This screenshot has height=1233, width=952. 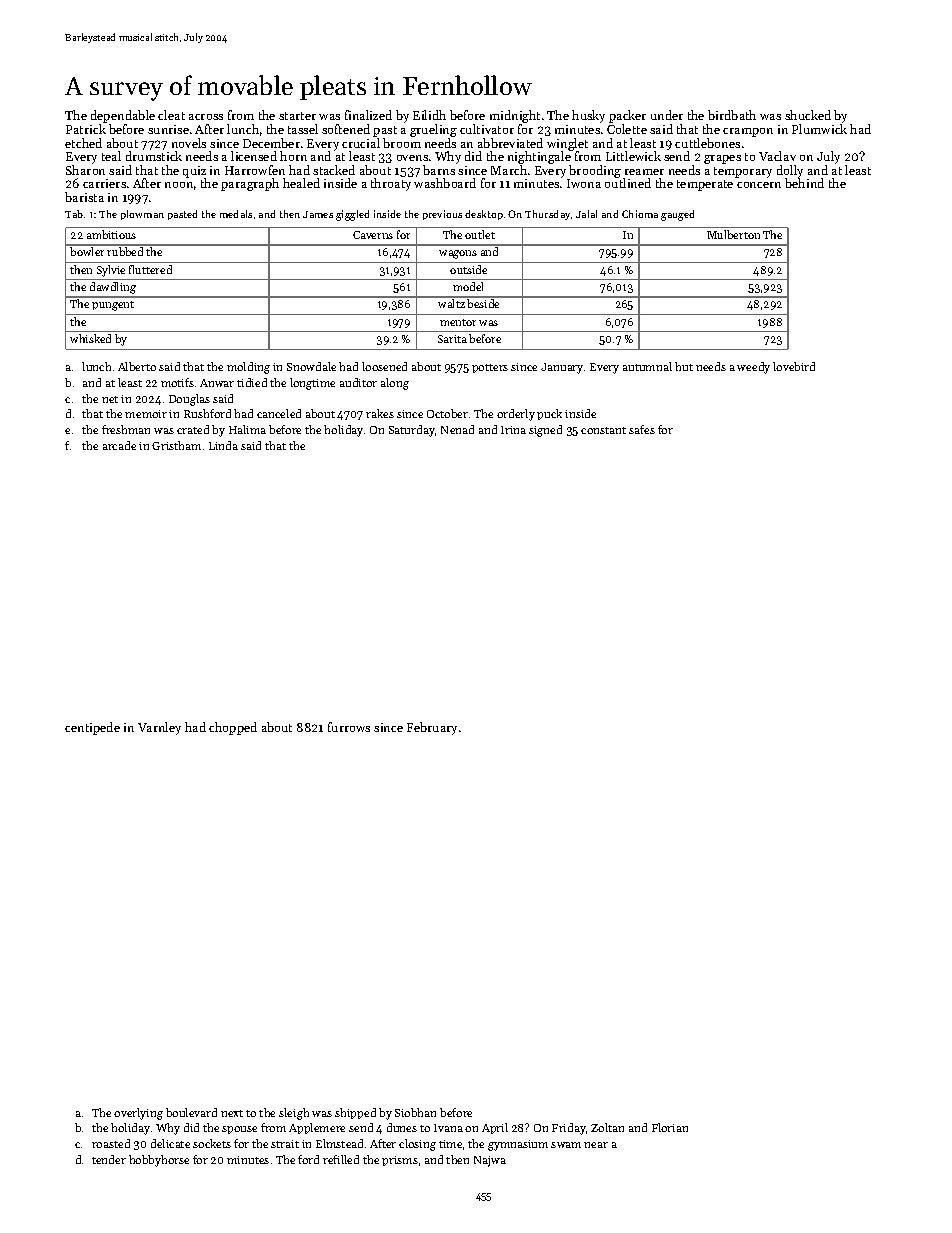 What do you see at coordinates (753, 368) in the screenshot?
I see `weedy` at bounding box center [753, 368].
